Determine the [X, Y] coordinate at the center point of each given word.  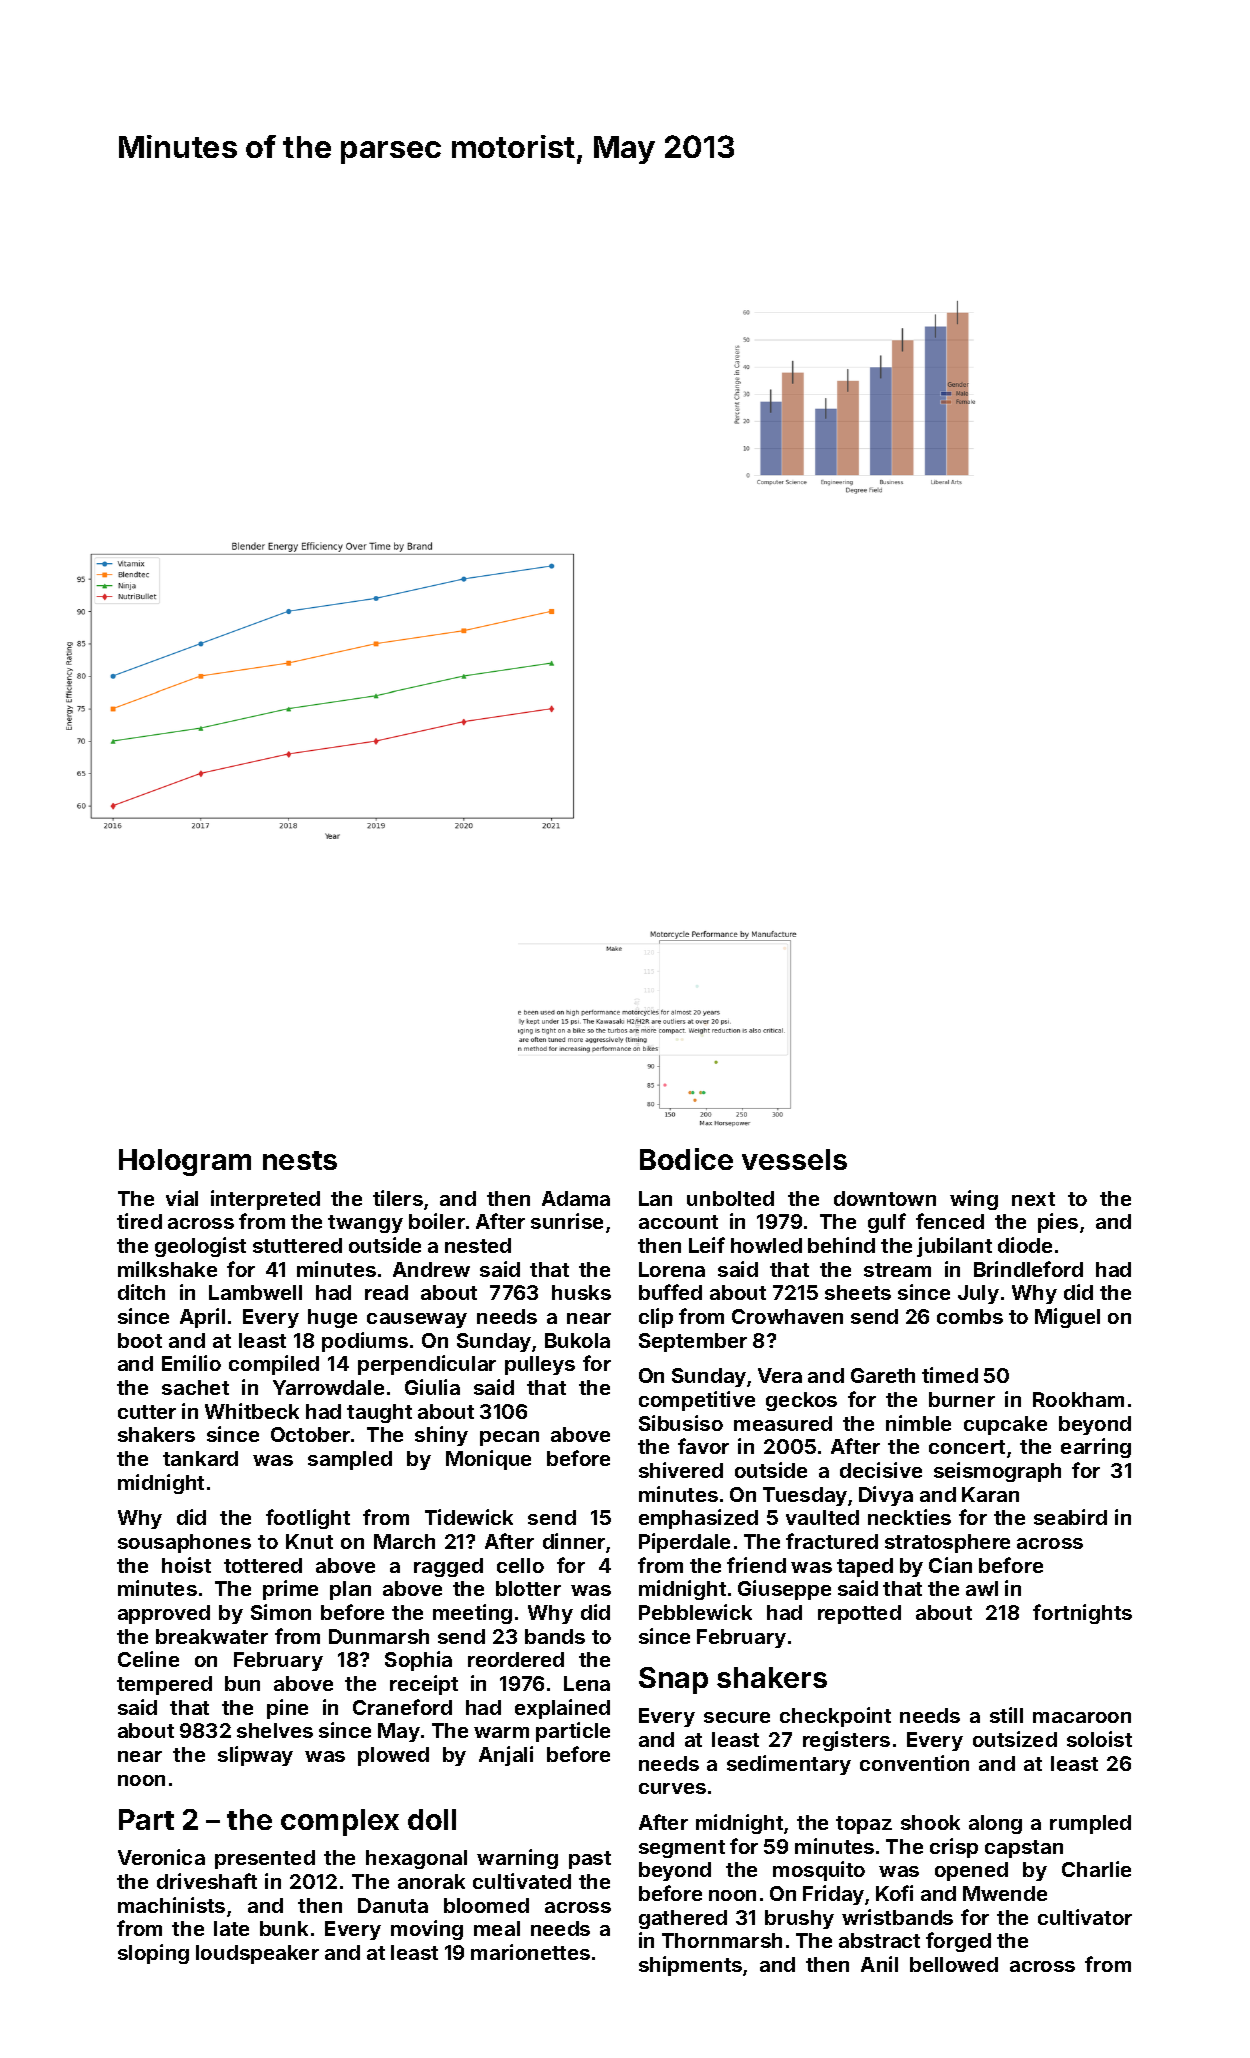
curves [672, 1788]
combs [970, 1316]
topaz [864, 1825]
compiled [274, 1365]
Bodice [686, 1159]
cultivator [1085, 1917]
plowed [393, 1756]
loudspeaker [257, 1954]
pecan [509, 1438]
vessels [794, 1159]
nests [300, 1160]
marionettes [530, 1952]
